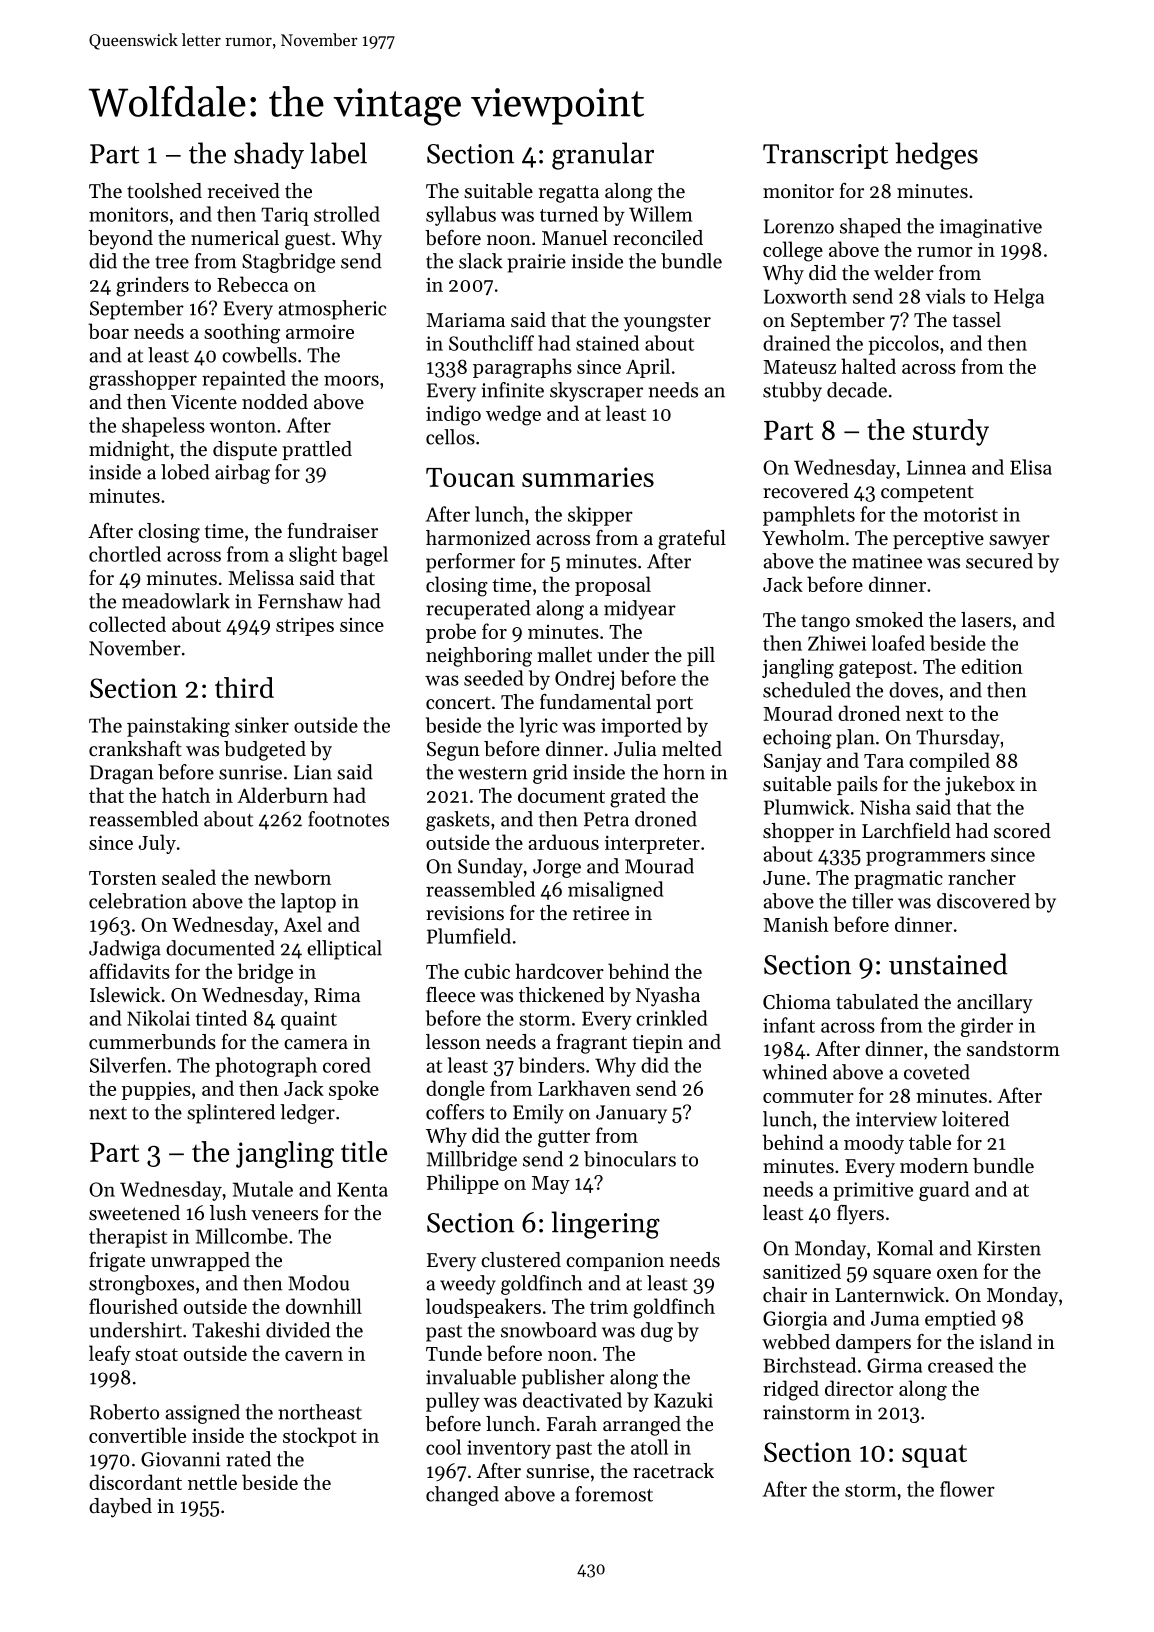 The width and height of the screenshot is (1154, 1632). Describe the element at coordinates (178, 727) in the screenshot. I see `painstaking` at that location.
